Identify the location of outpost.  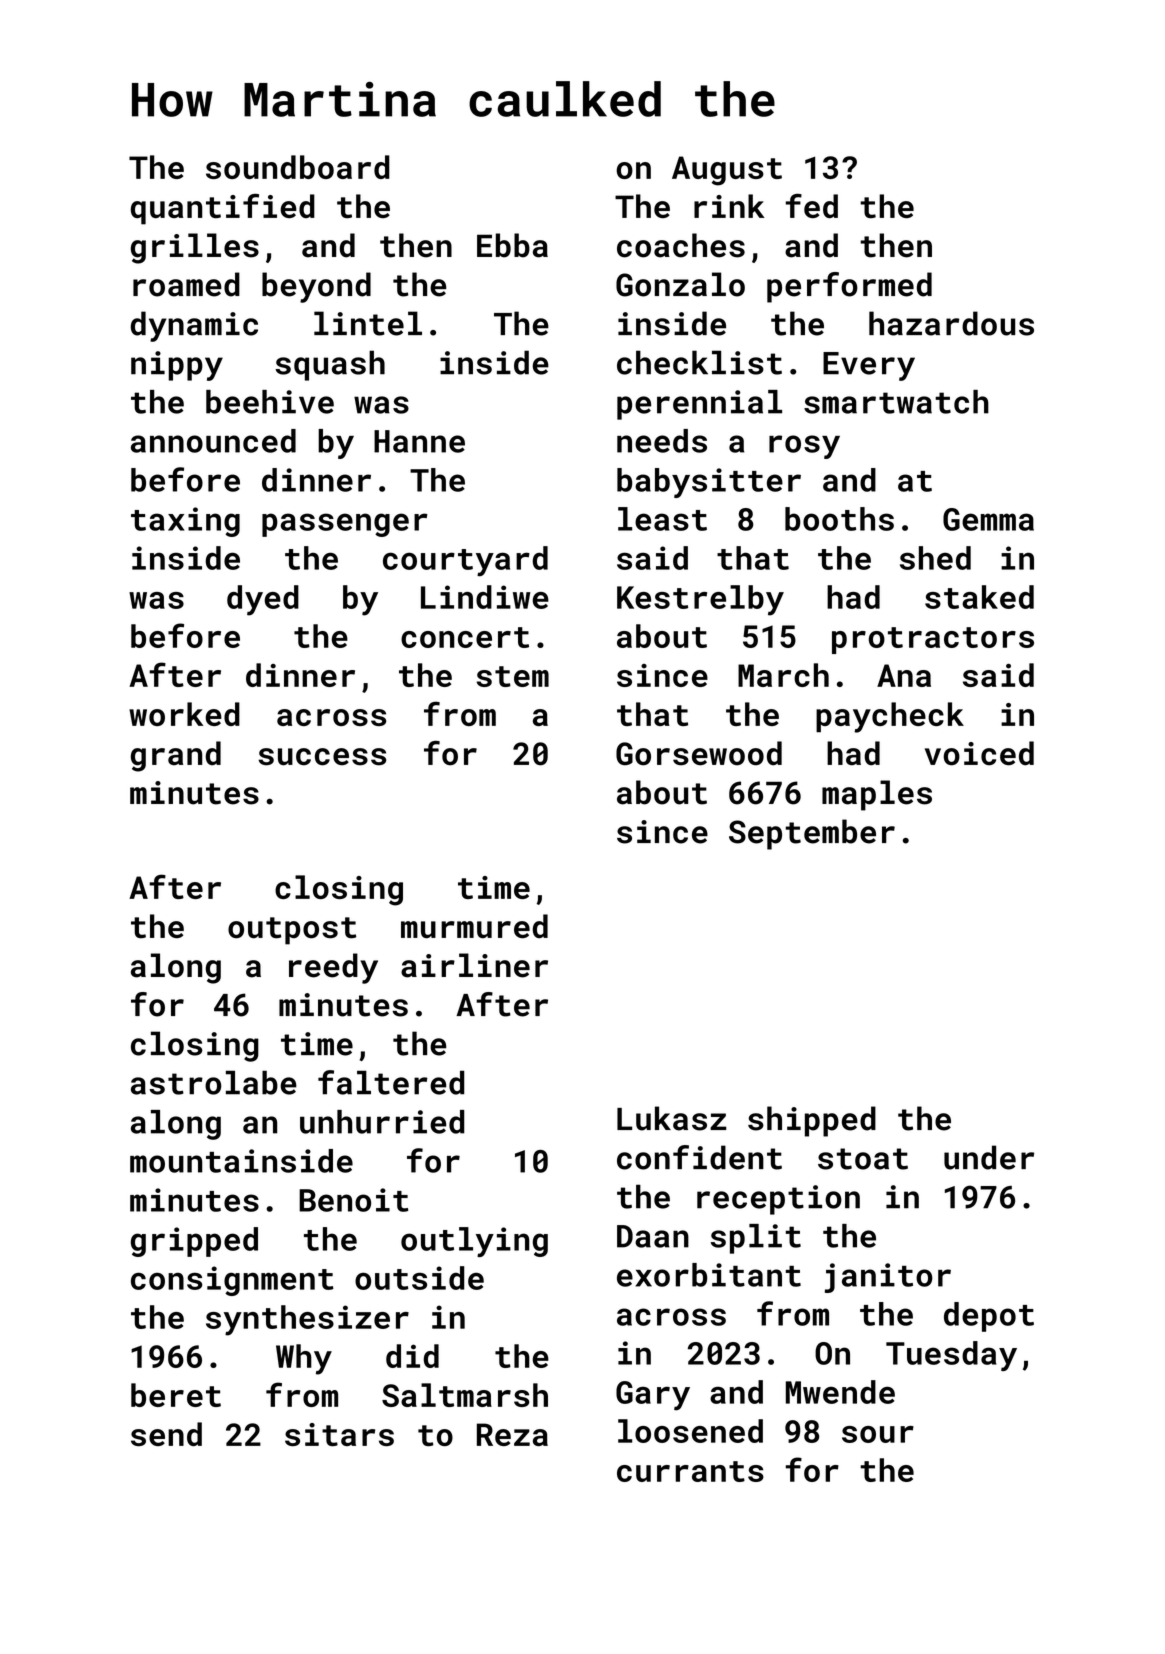
(292, 931).
